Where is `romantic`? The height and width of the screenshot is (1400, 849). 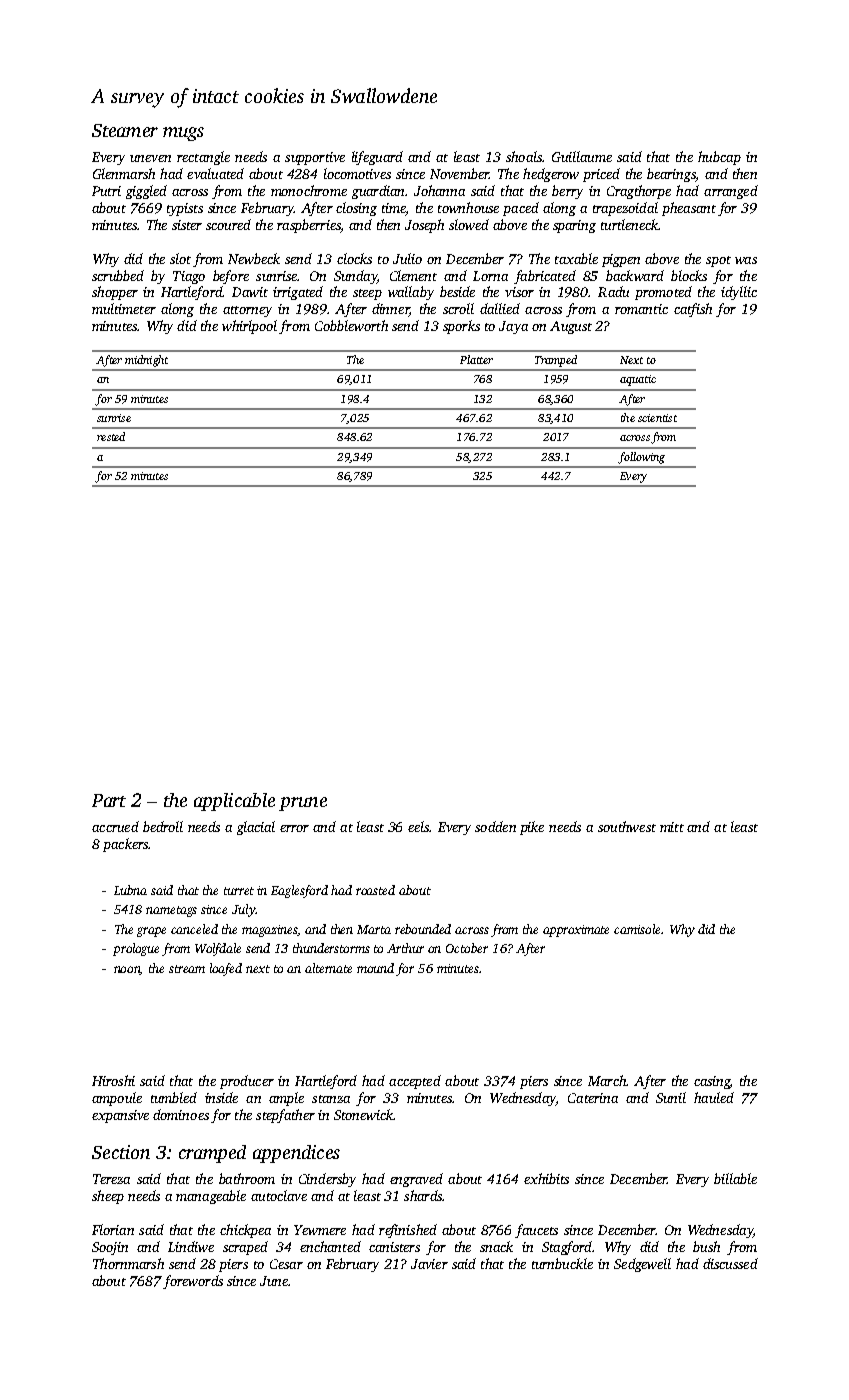
romantic is located at coordinates (641, 309).
